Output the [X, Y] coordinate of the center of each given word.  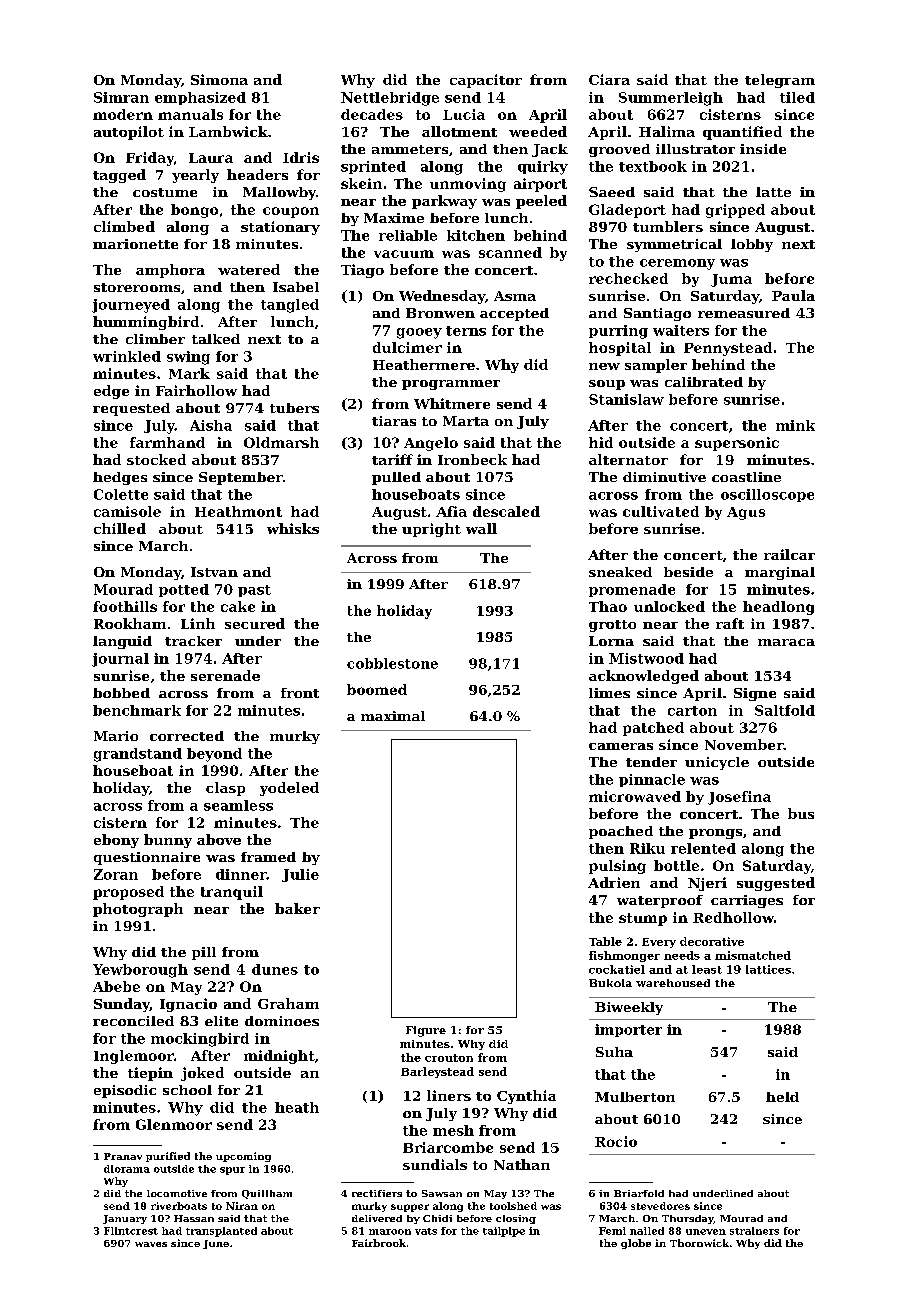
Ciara [609, 79]
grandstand [138, 755]
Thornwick [699, 1243]
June [216, 1244]
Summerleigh [671, 99]
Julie [300, 875]
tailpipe [504, 1232]
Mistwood [646, 658]
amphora [170, 271]
